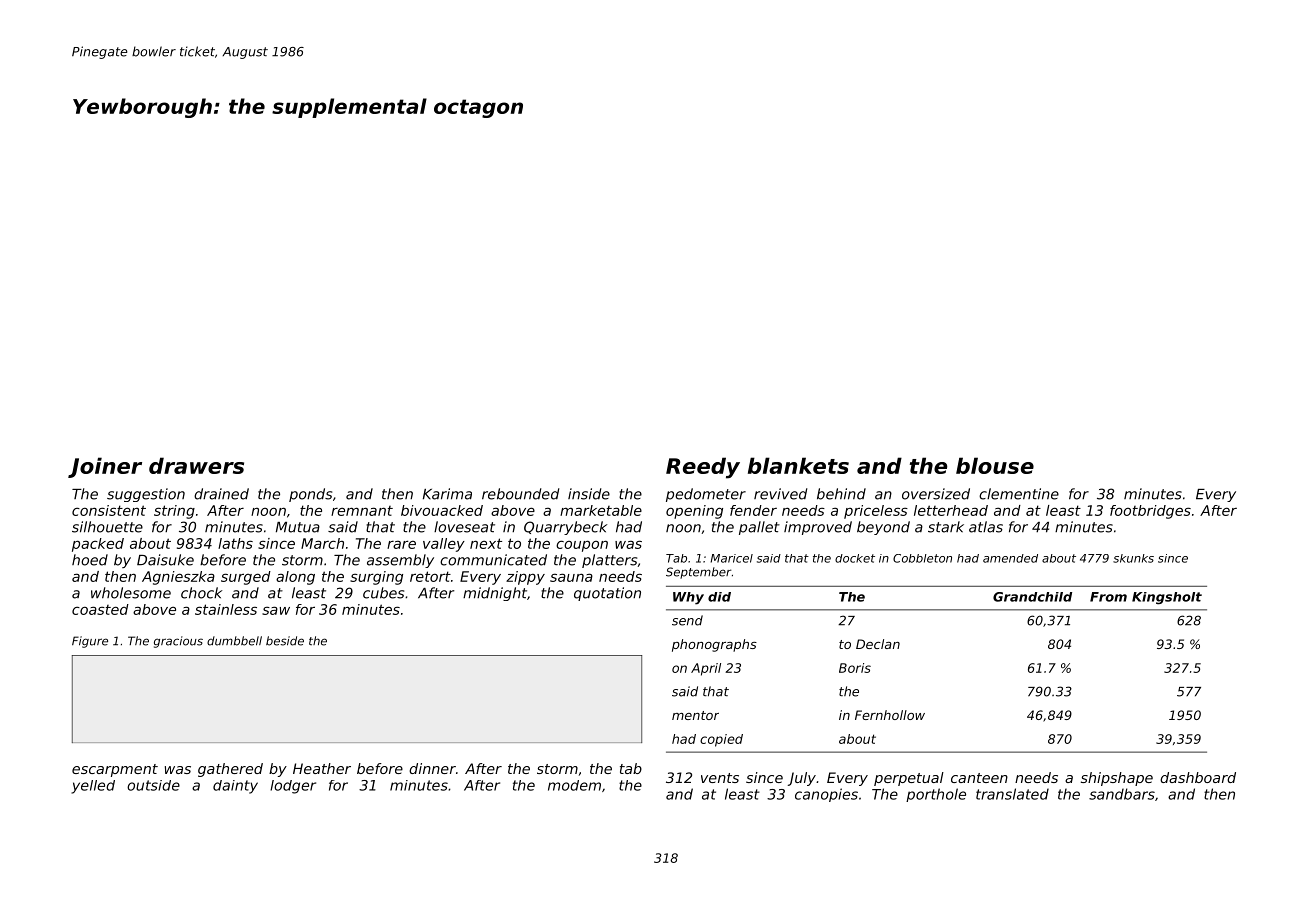  What do you see at coordinates (447, 494) in the image?
I see `Karima` at bounding box center [447, 494].
